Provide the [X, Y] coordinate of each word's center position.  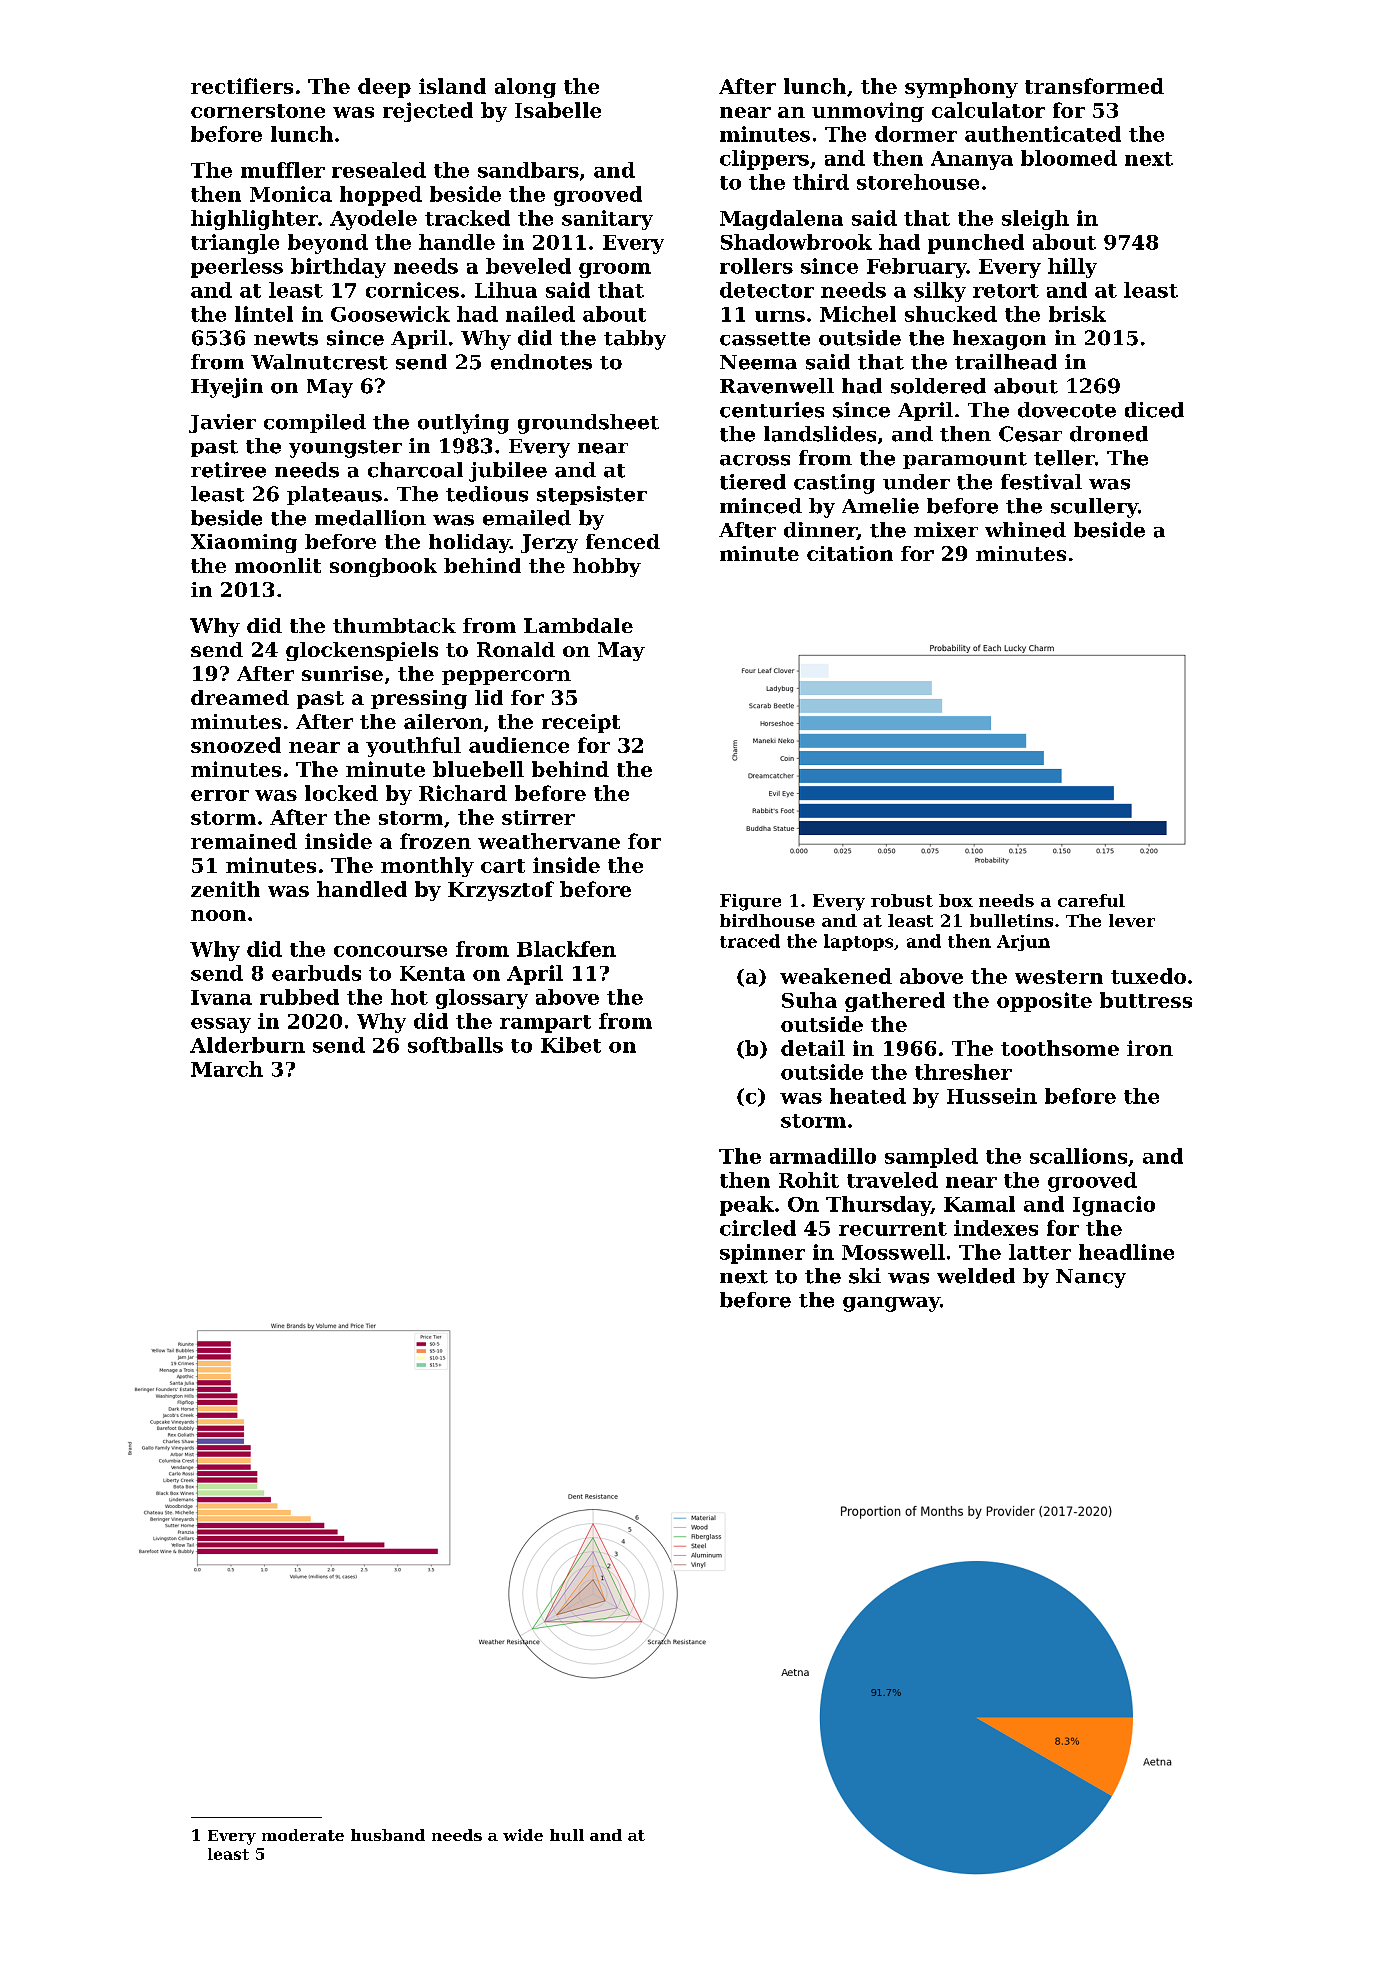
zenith [225, 889]
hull [567, 1835]
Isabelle [558, 110]
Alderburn [247, 1045]
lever [1132, 920]
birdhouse [767, 920]
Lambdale [578, 625]
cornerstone [258, 111]
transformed [1094, 86]
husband [388, 1835]
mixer [946, 530]
